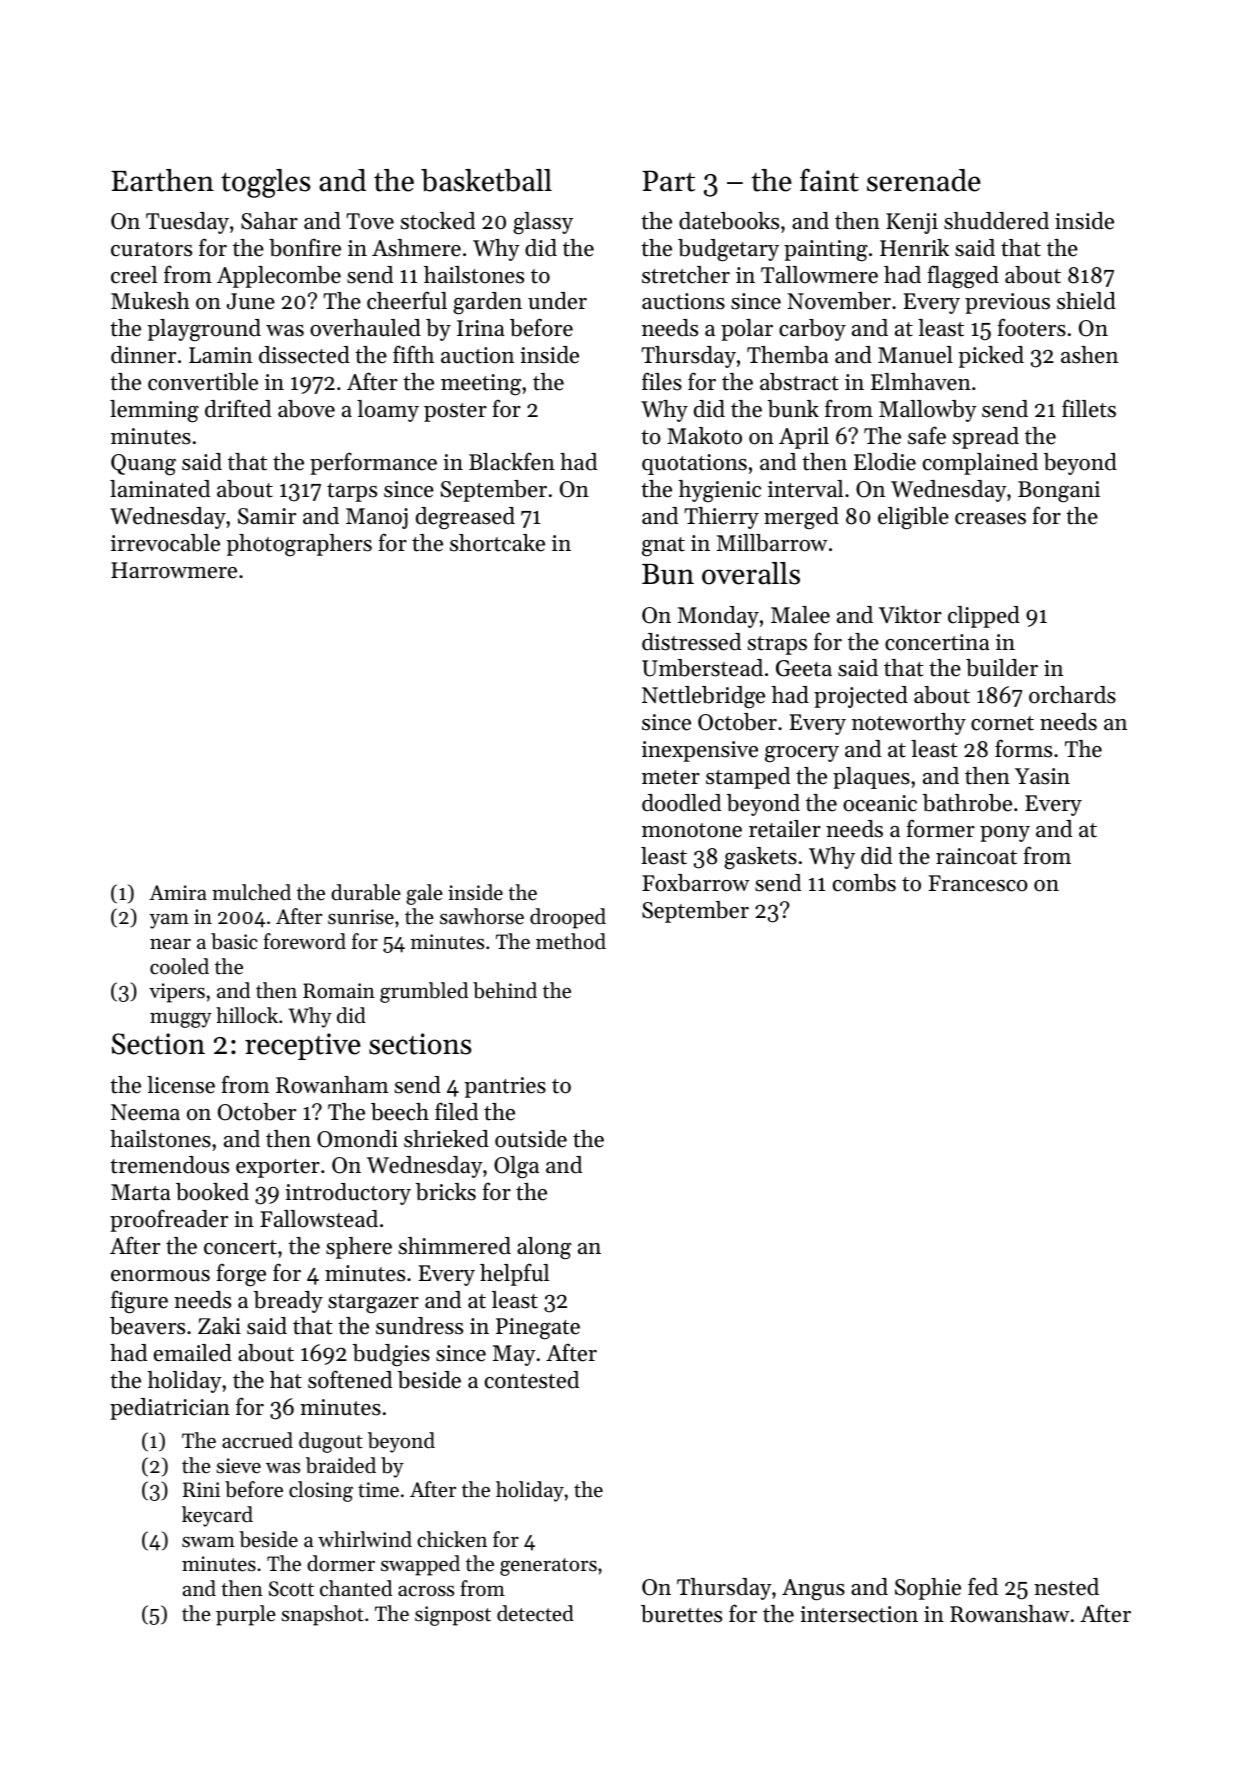 The height and width of the page is (1766, 1249). What do you see at coordinates (481, 385) in the page?
I see `meeting` at bounding box center [481, 385].
